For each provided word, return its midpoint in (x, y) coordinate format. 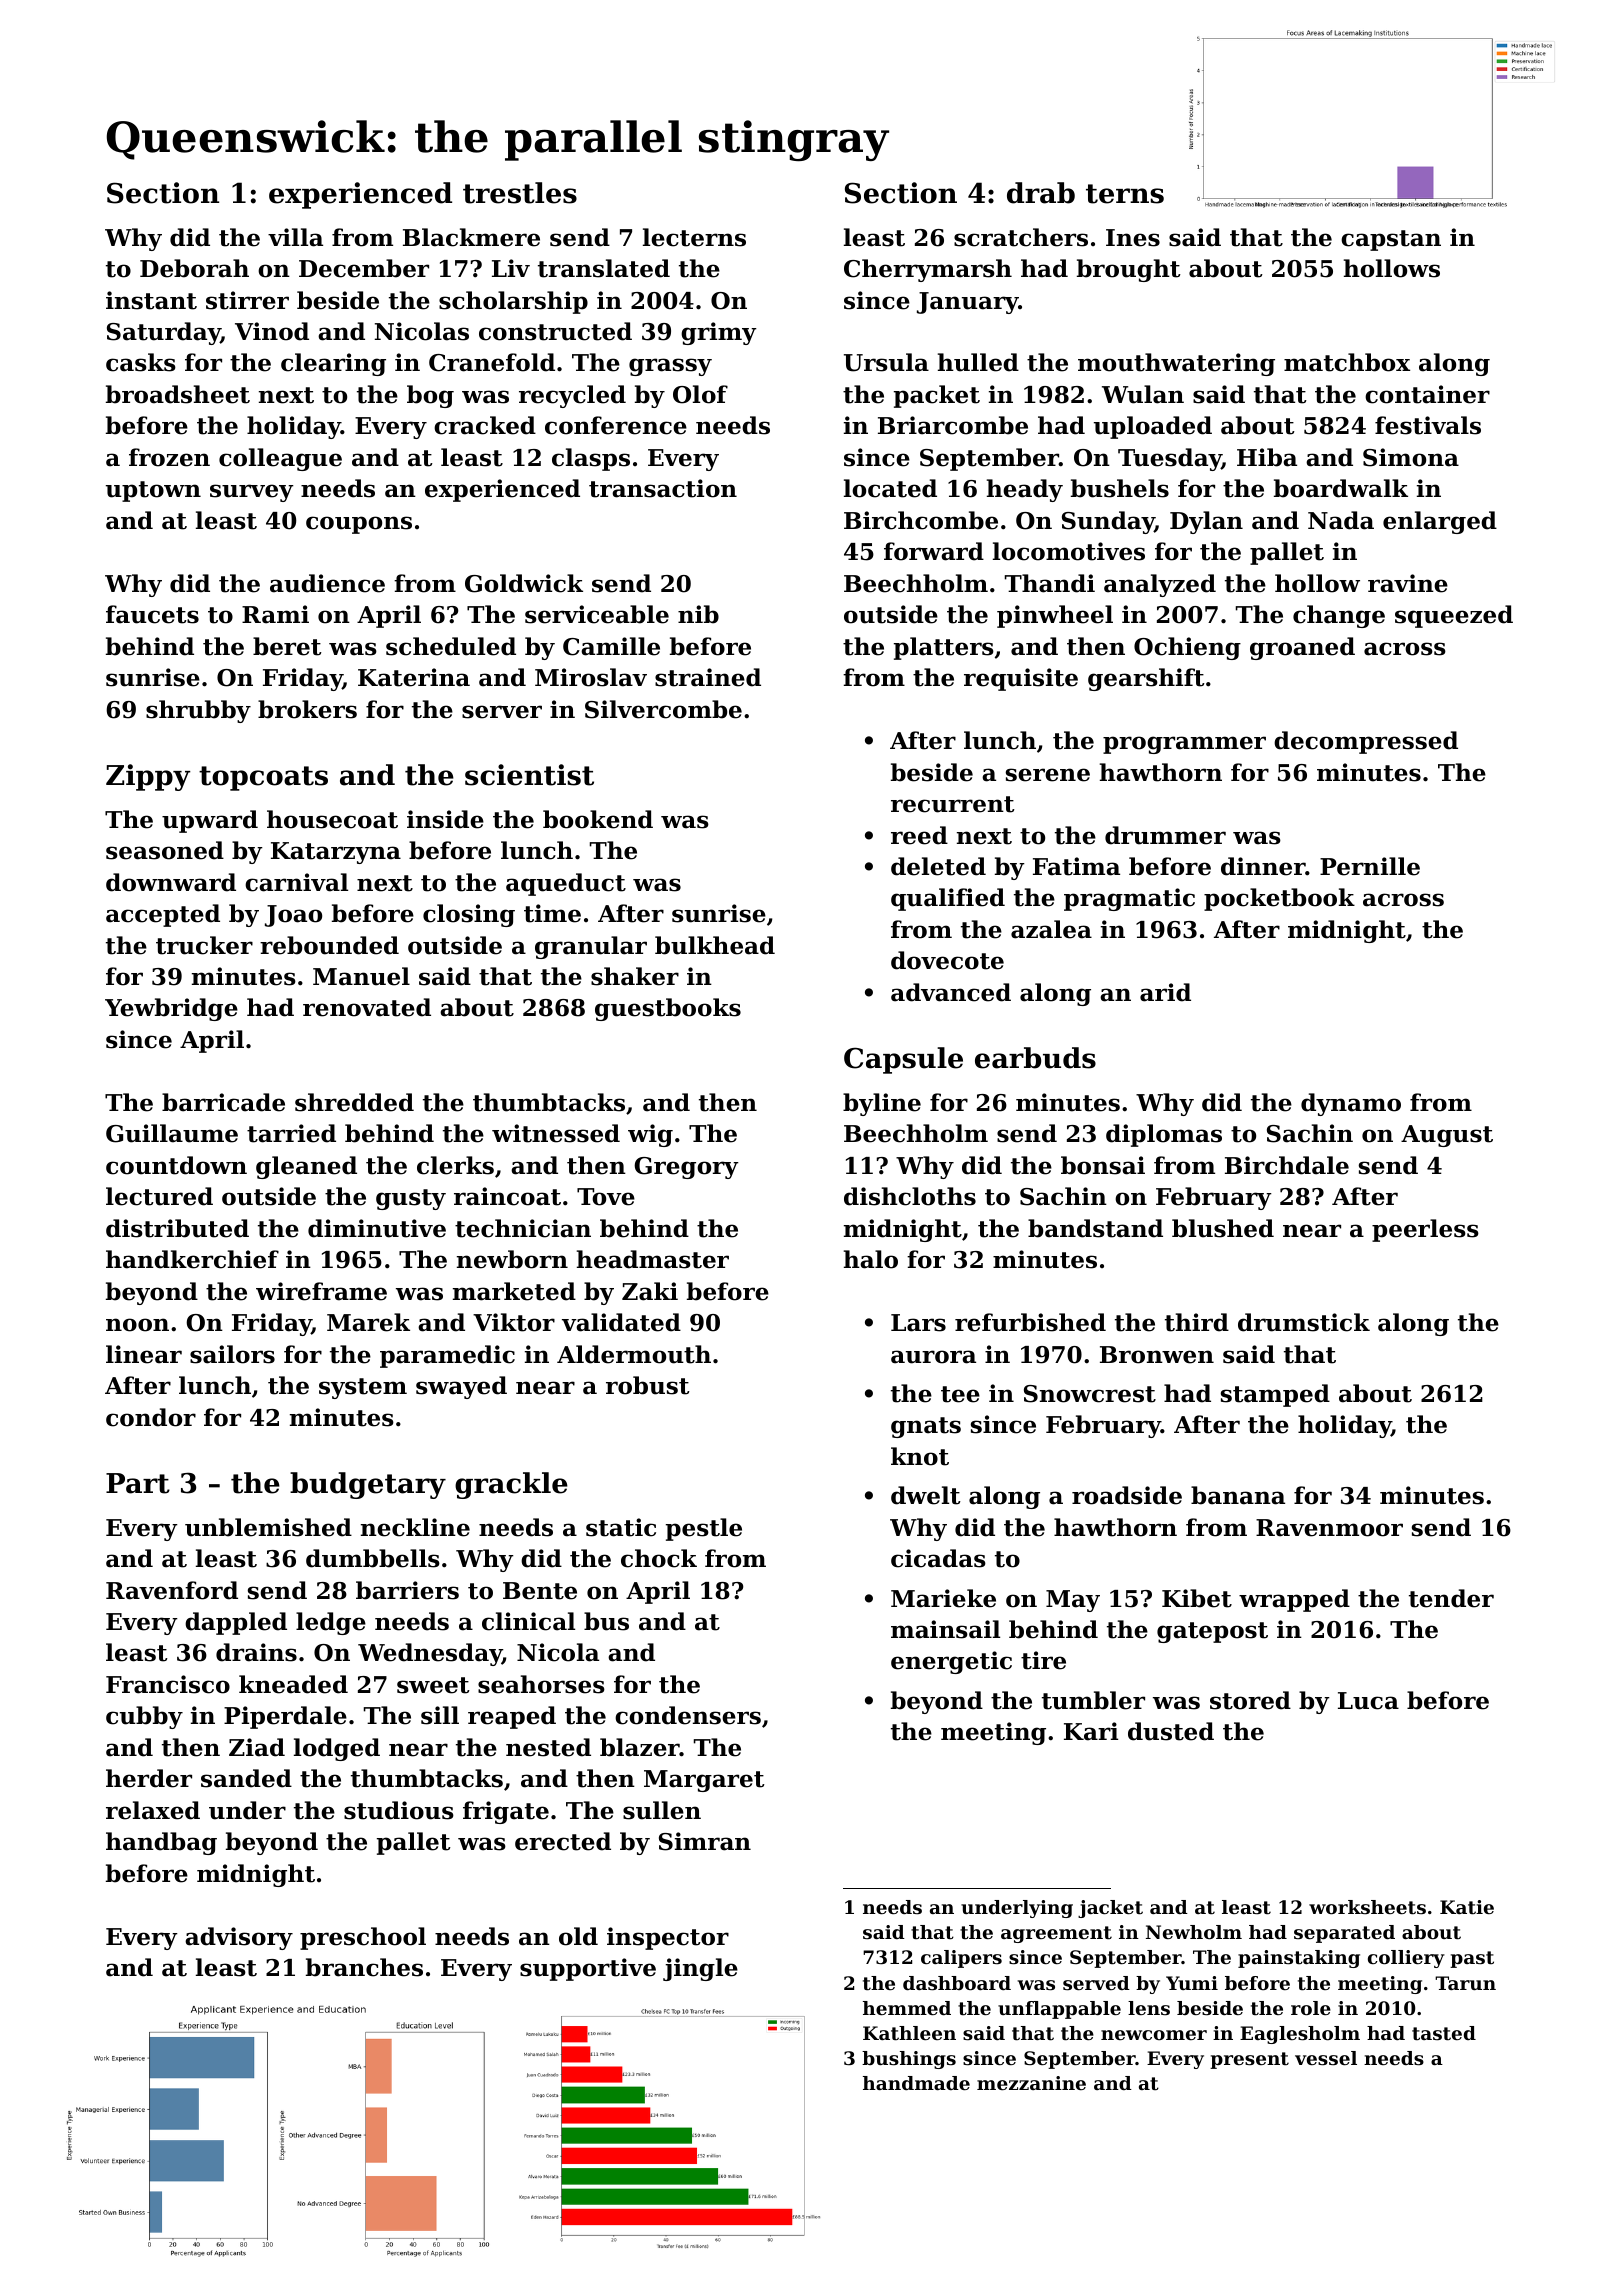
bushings (909, 2060)
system (363, 1388)
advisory (239, 1938)
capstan (1391, 240)
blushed (1223, 1228)
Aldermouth (634, 1354)
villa (295, 237)
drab (1041, 193)
